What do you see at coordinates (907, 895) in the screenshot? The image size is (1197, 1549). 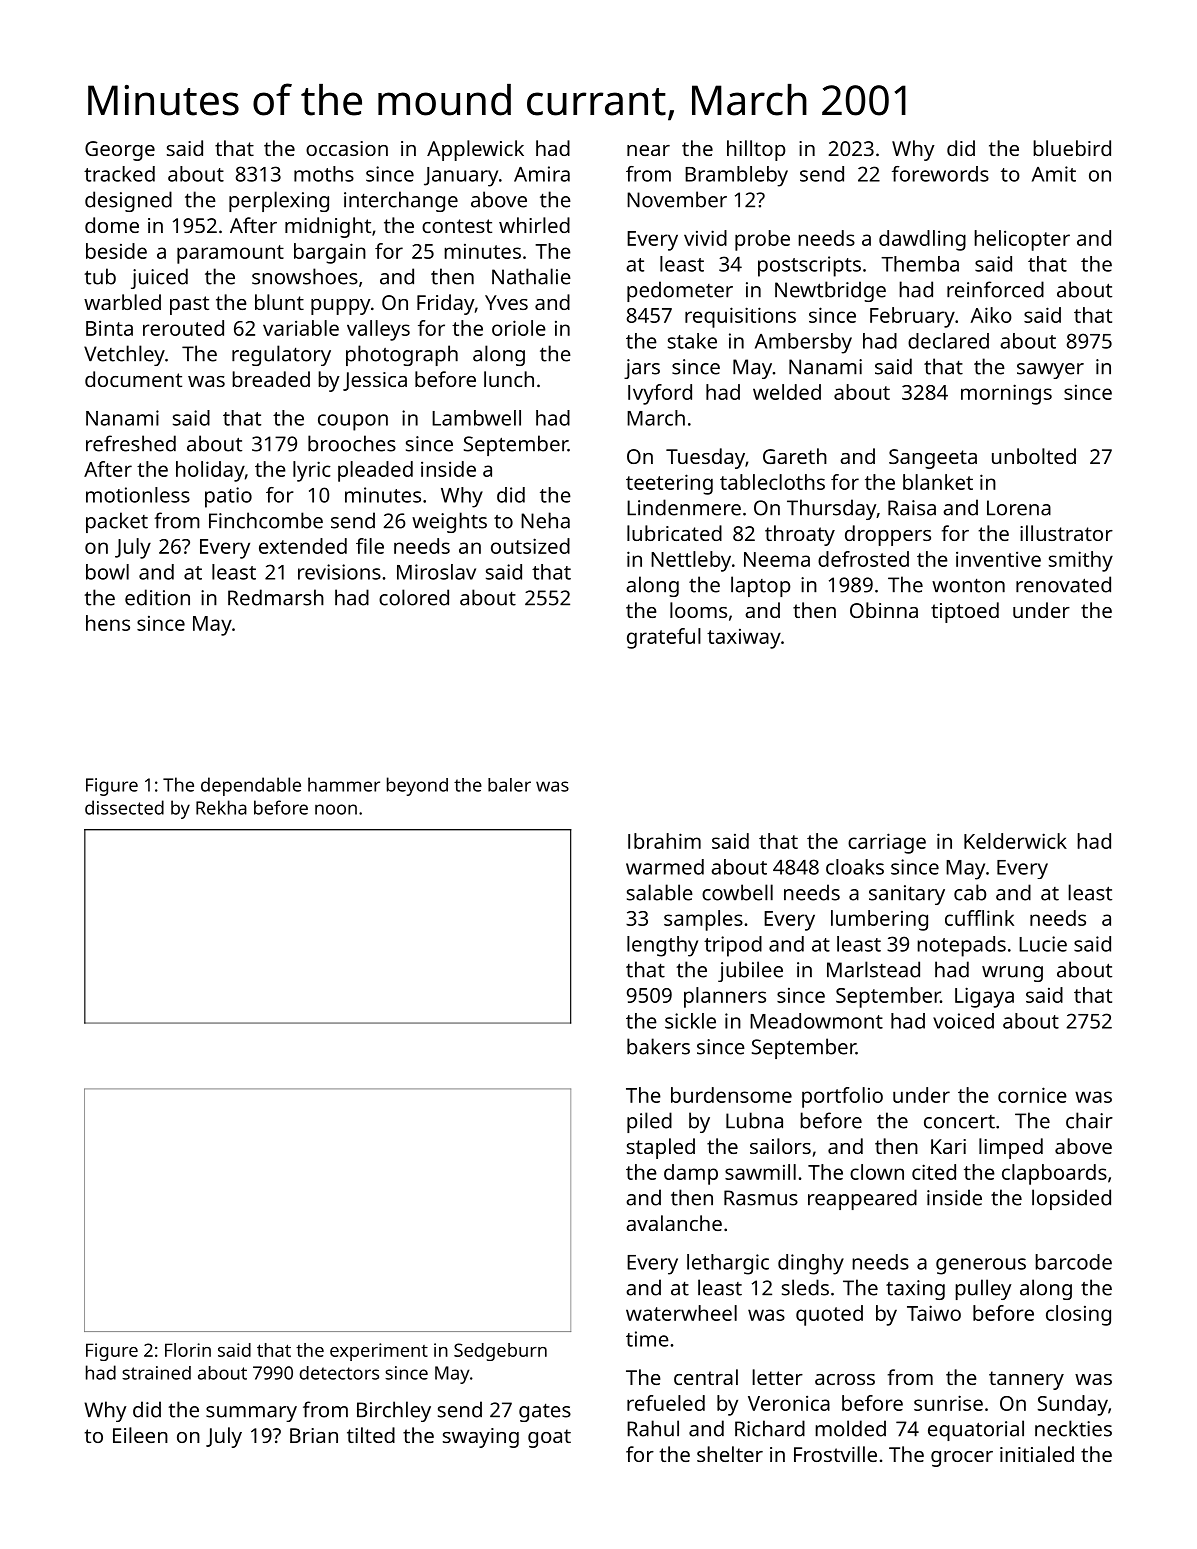 I see `sanitary` at bounding box center [907, 895].
